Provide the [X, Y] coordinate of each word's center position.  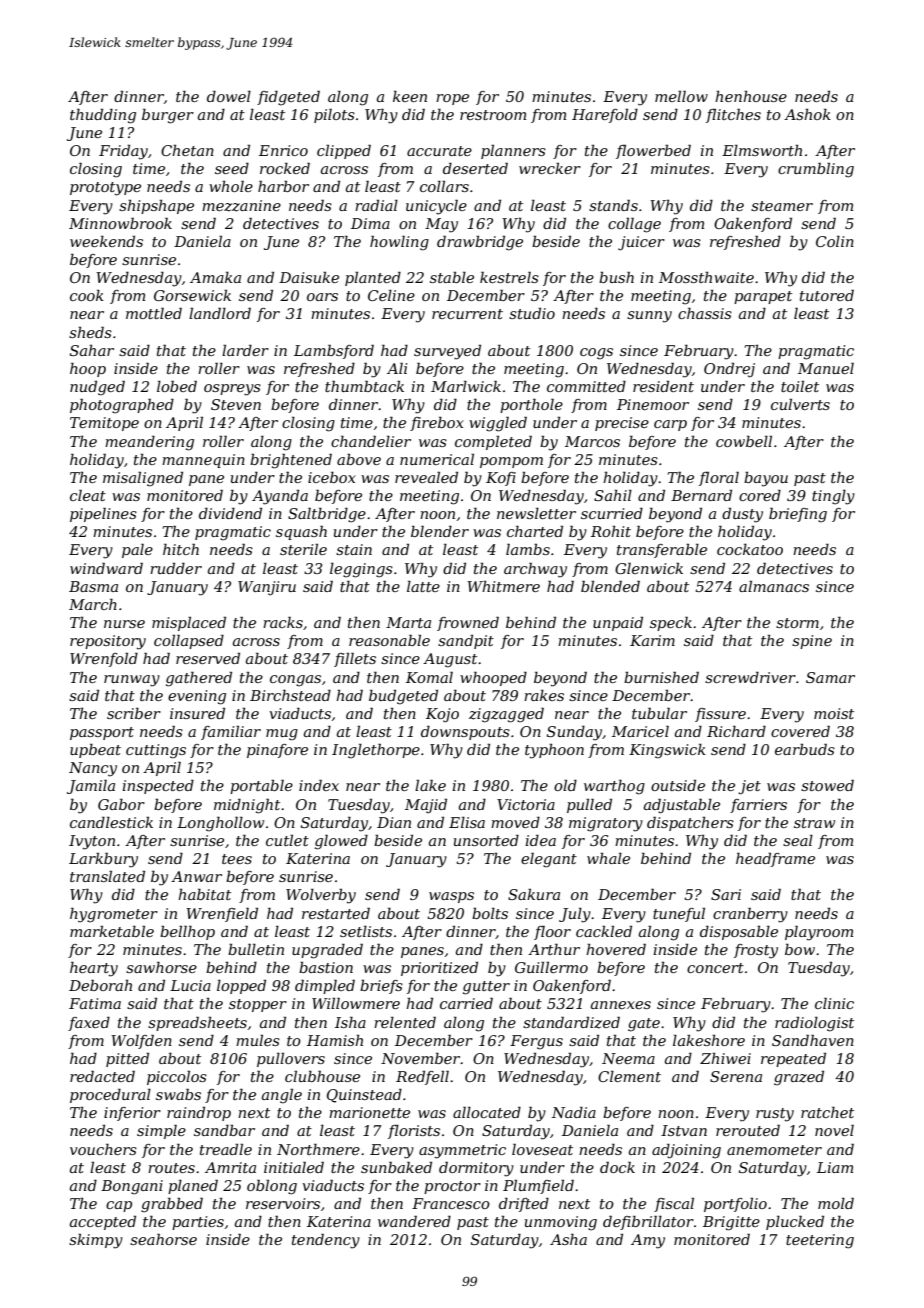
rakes [544, 695]
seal [798, 840]
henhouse [751, 96]
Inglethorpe [376, 751]
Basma [93, 586]
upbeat [95, 751]
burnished [661, 677]
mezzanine [241, 206]
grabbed [172, 1205]
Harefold [605, 116]
